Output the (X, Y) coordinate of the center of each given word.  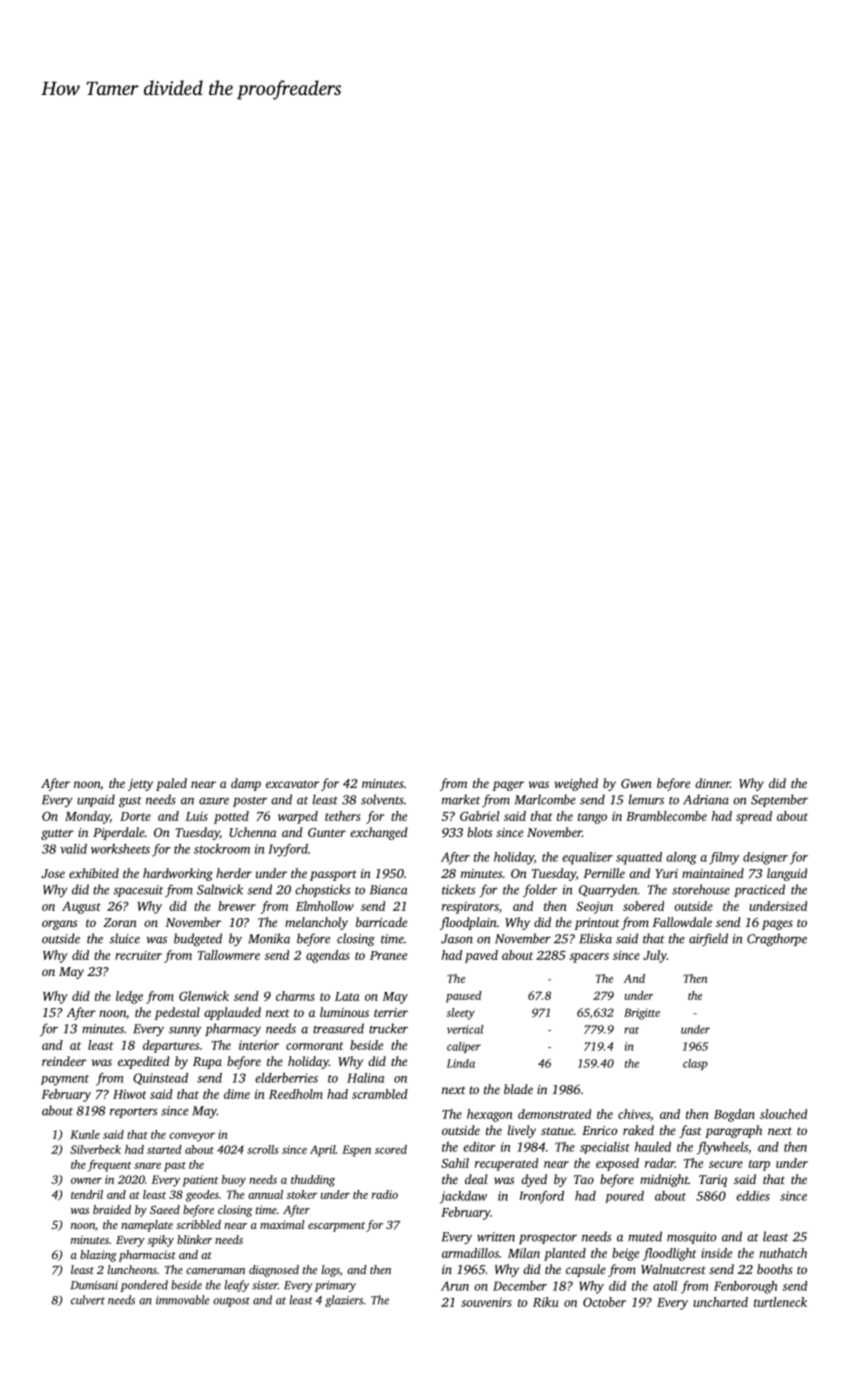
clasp (695, 1064)
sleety (461, 1014)
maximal (282, 1224)
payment (65, 1080)
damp (246, 784)
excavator (292, 784)
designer (765, 858)
